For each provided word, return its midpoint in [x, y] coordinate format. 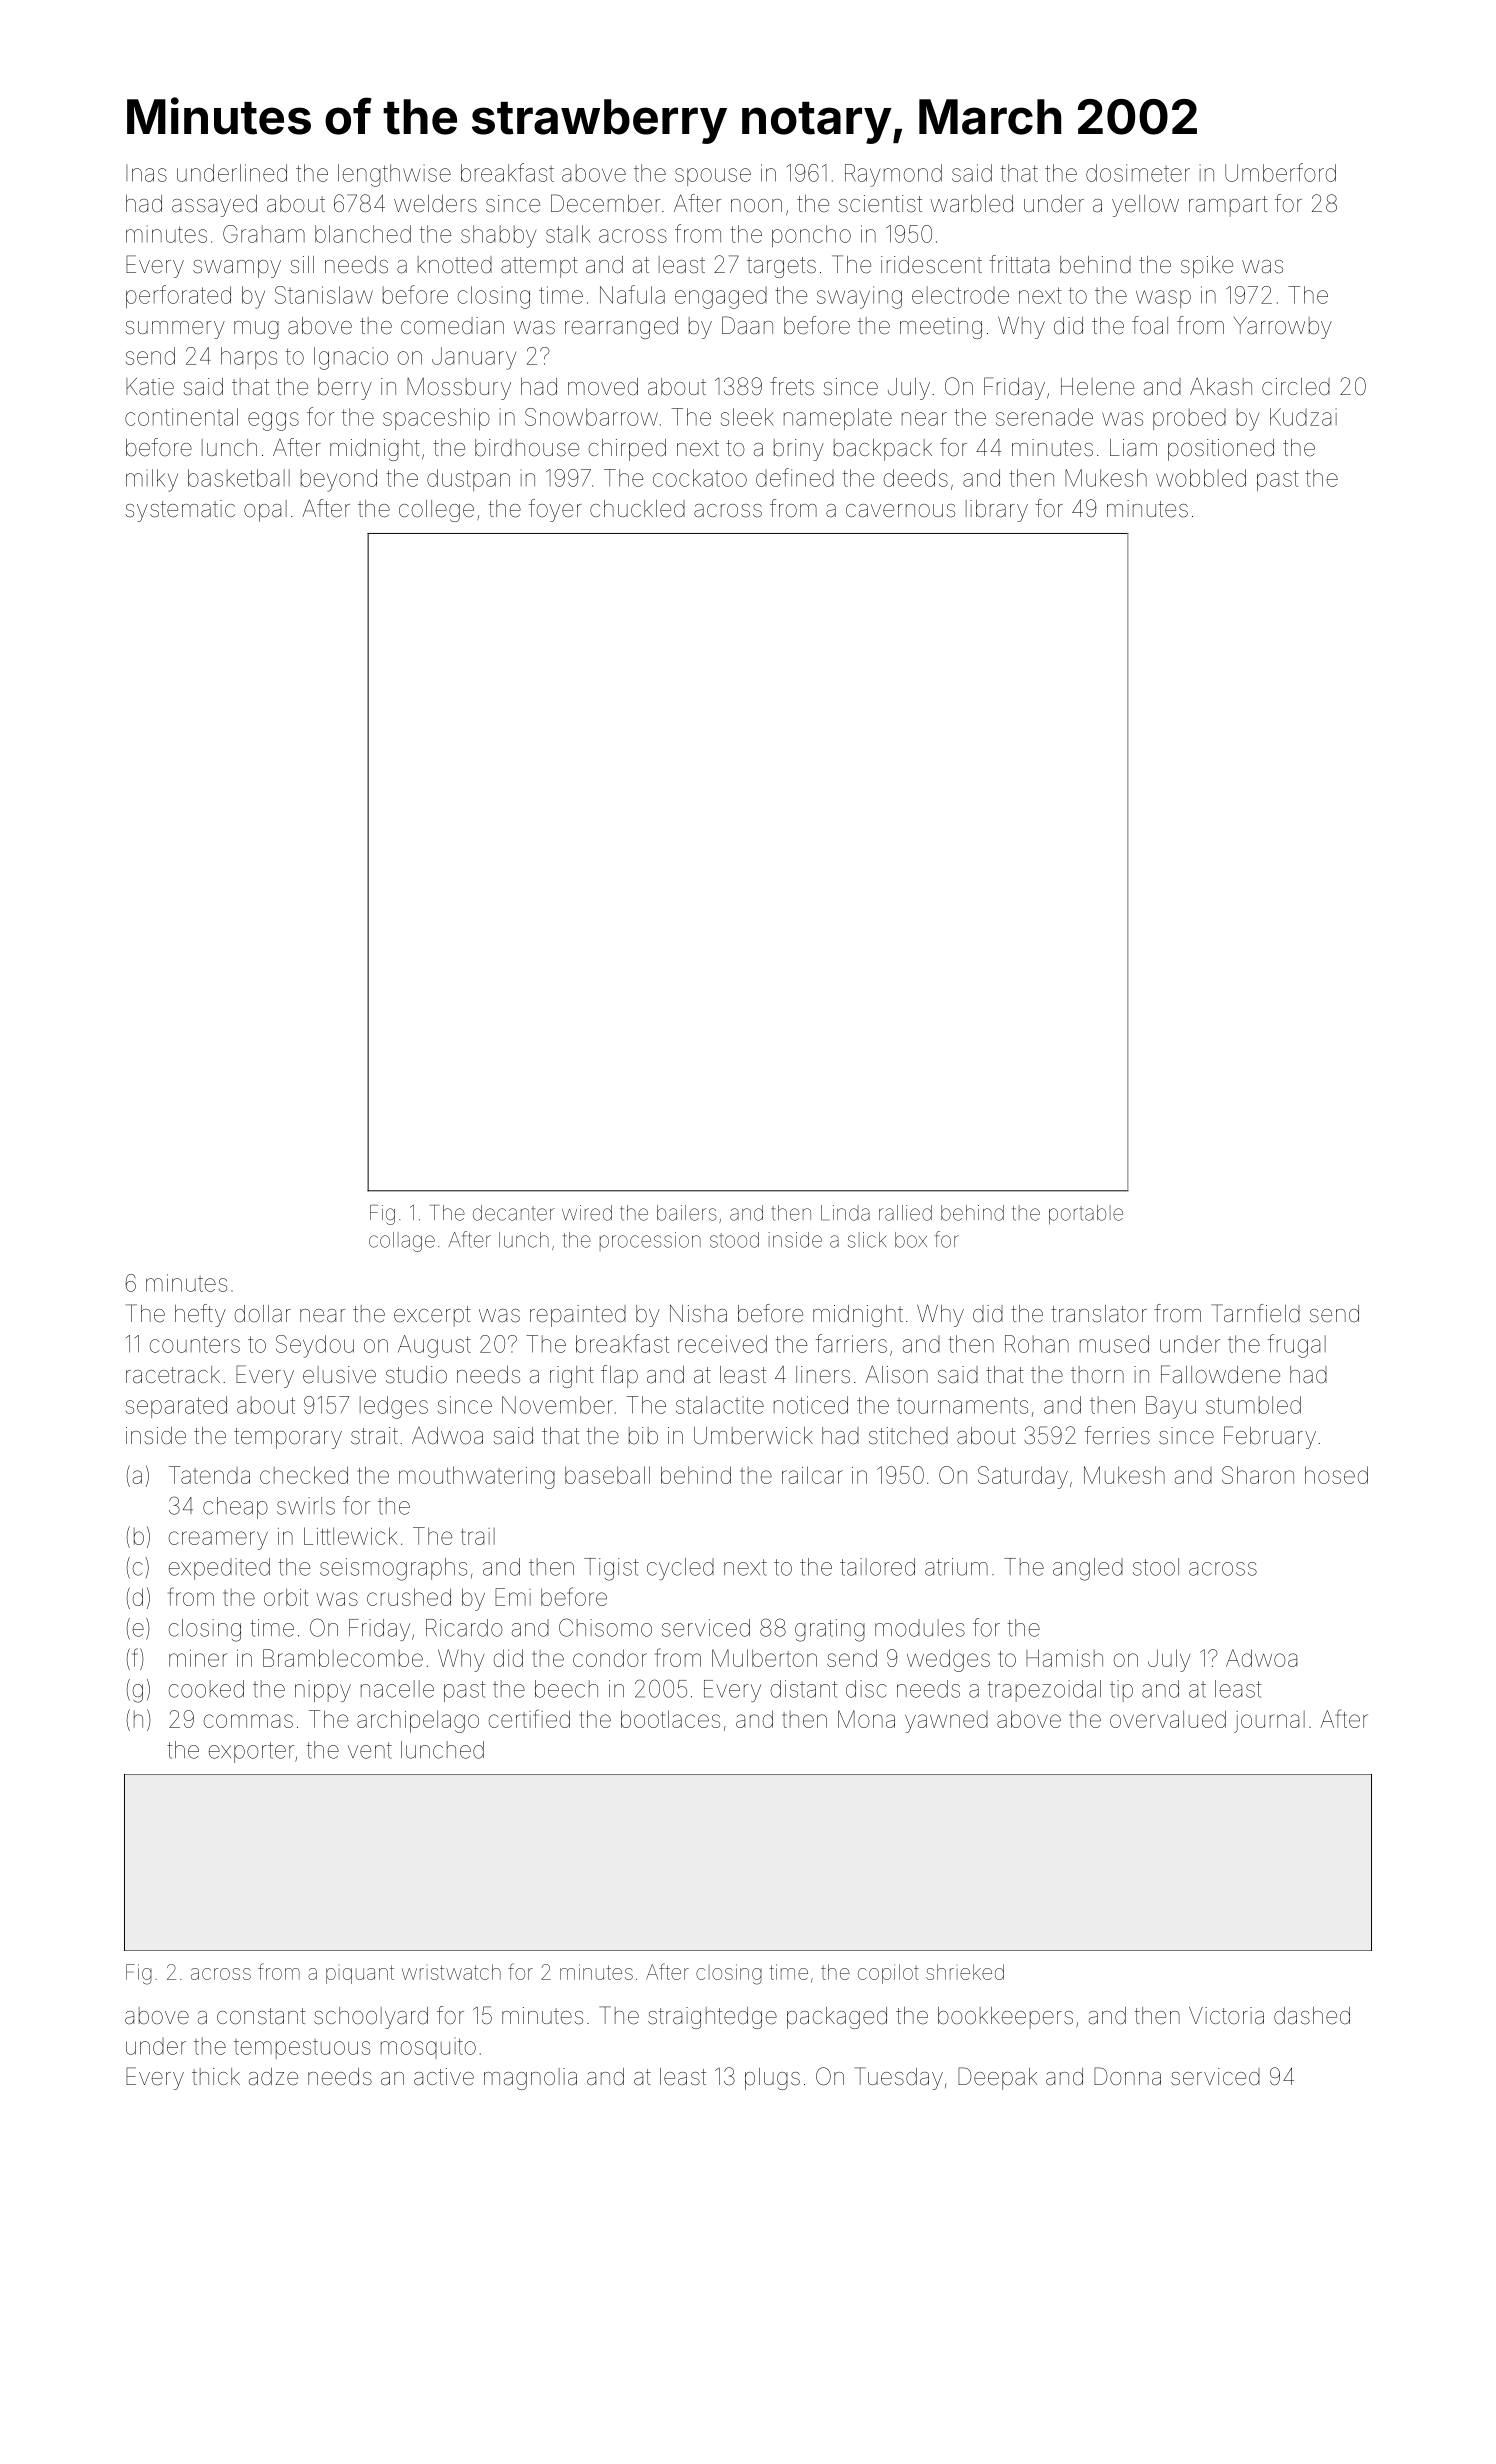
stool [1156, 1567]
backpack [883, 450]
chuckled [637, 509]
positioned [1221, 450]
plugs [772, 2079]
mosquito [428, 2048]
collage [402, 1242]
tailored [877, 1567]
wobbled [1201, 478]
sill [302, 265]
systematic [180, 511]
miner [198, 1658]
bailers [687, 1213]
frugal [1297, 1346]
